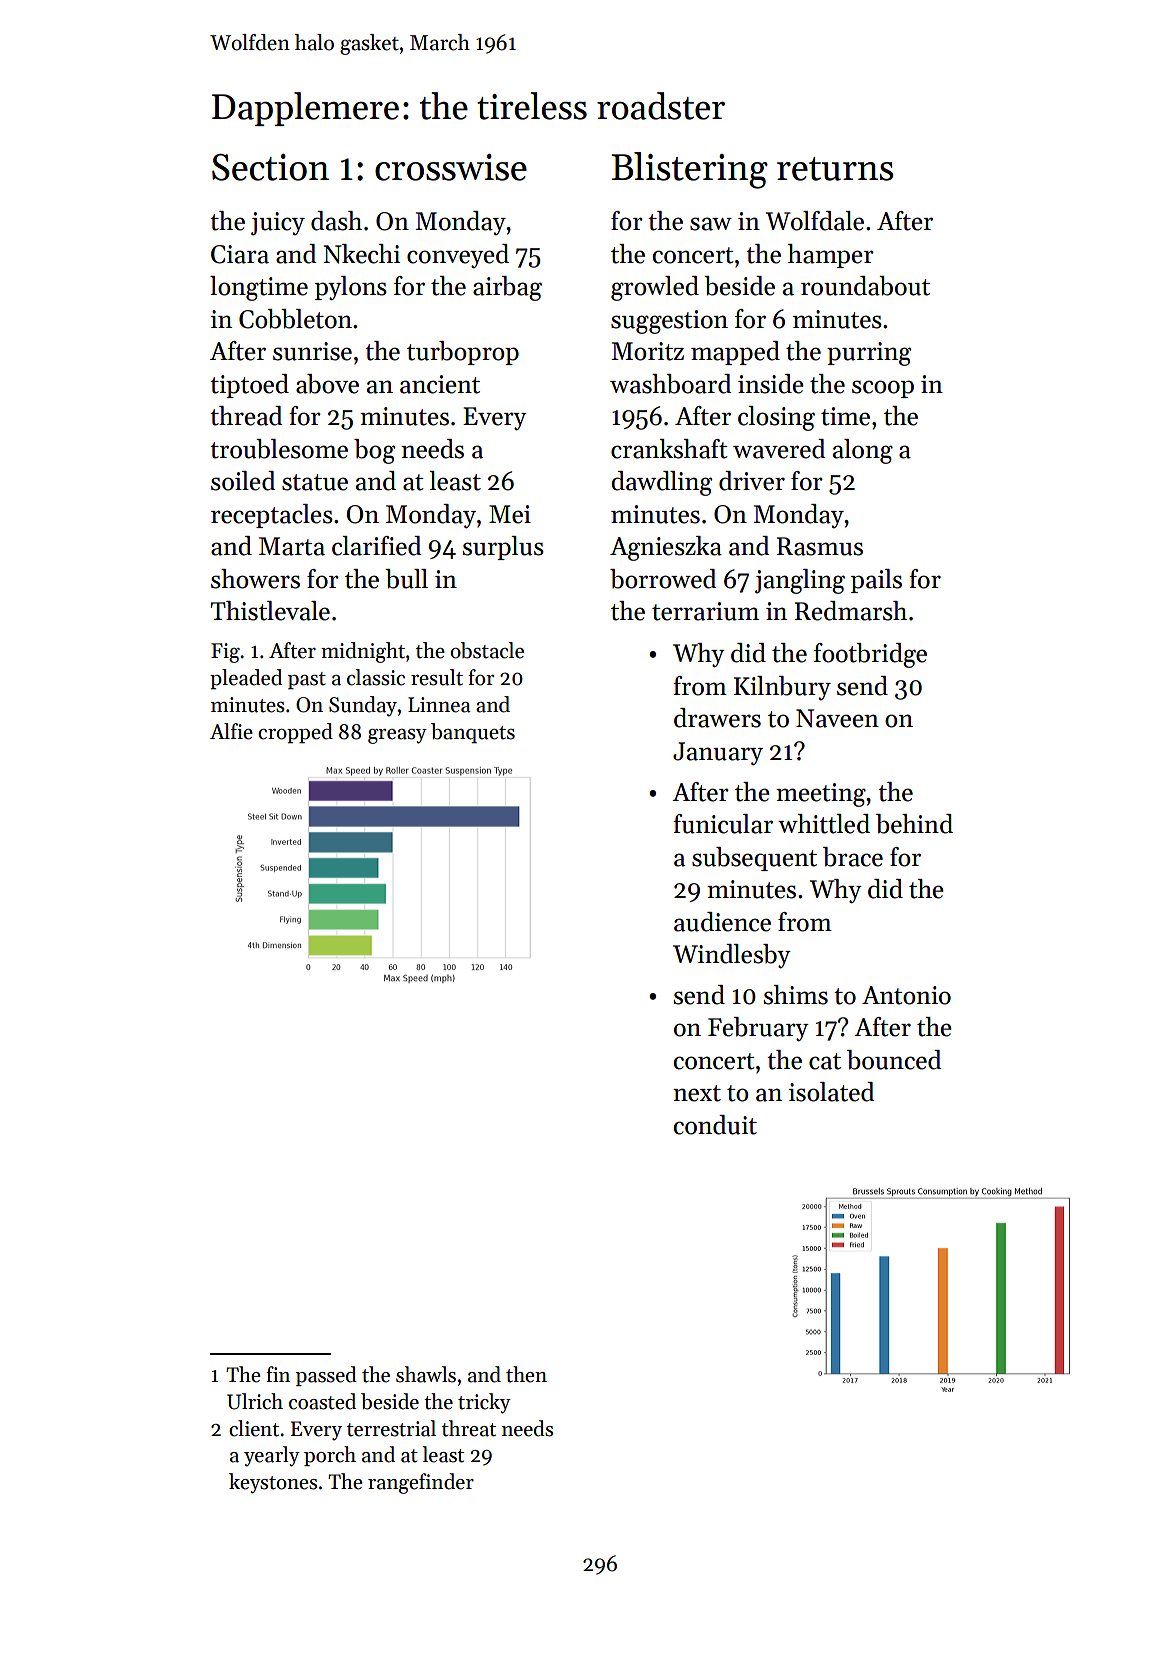  What do you see at coordinates (295, 733) in the screenshot?
I see `cropped` at bounding box center [295, 733].
